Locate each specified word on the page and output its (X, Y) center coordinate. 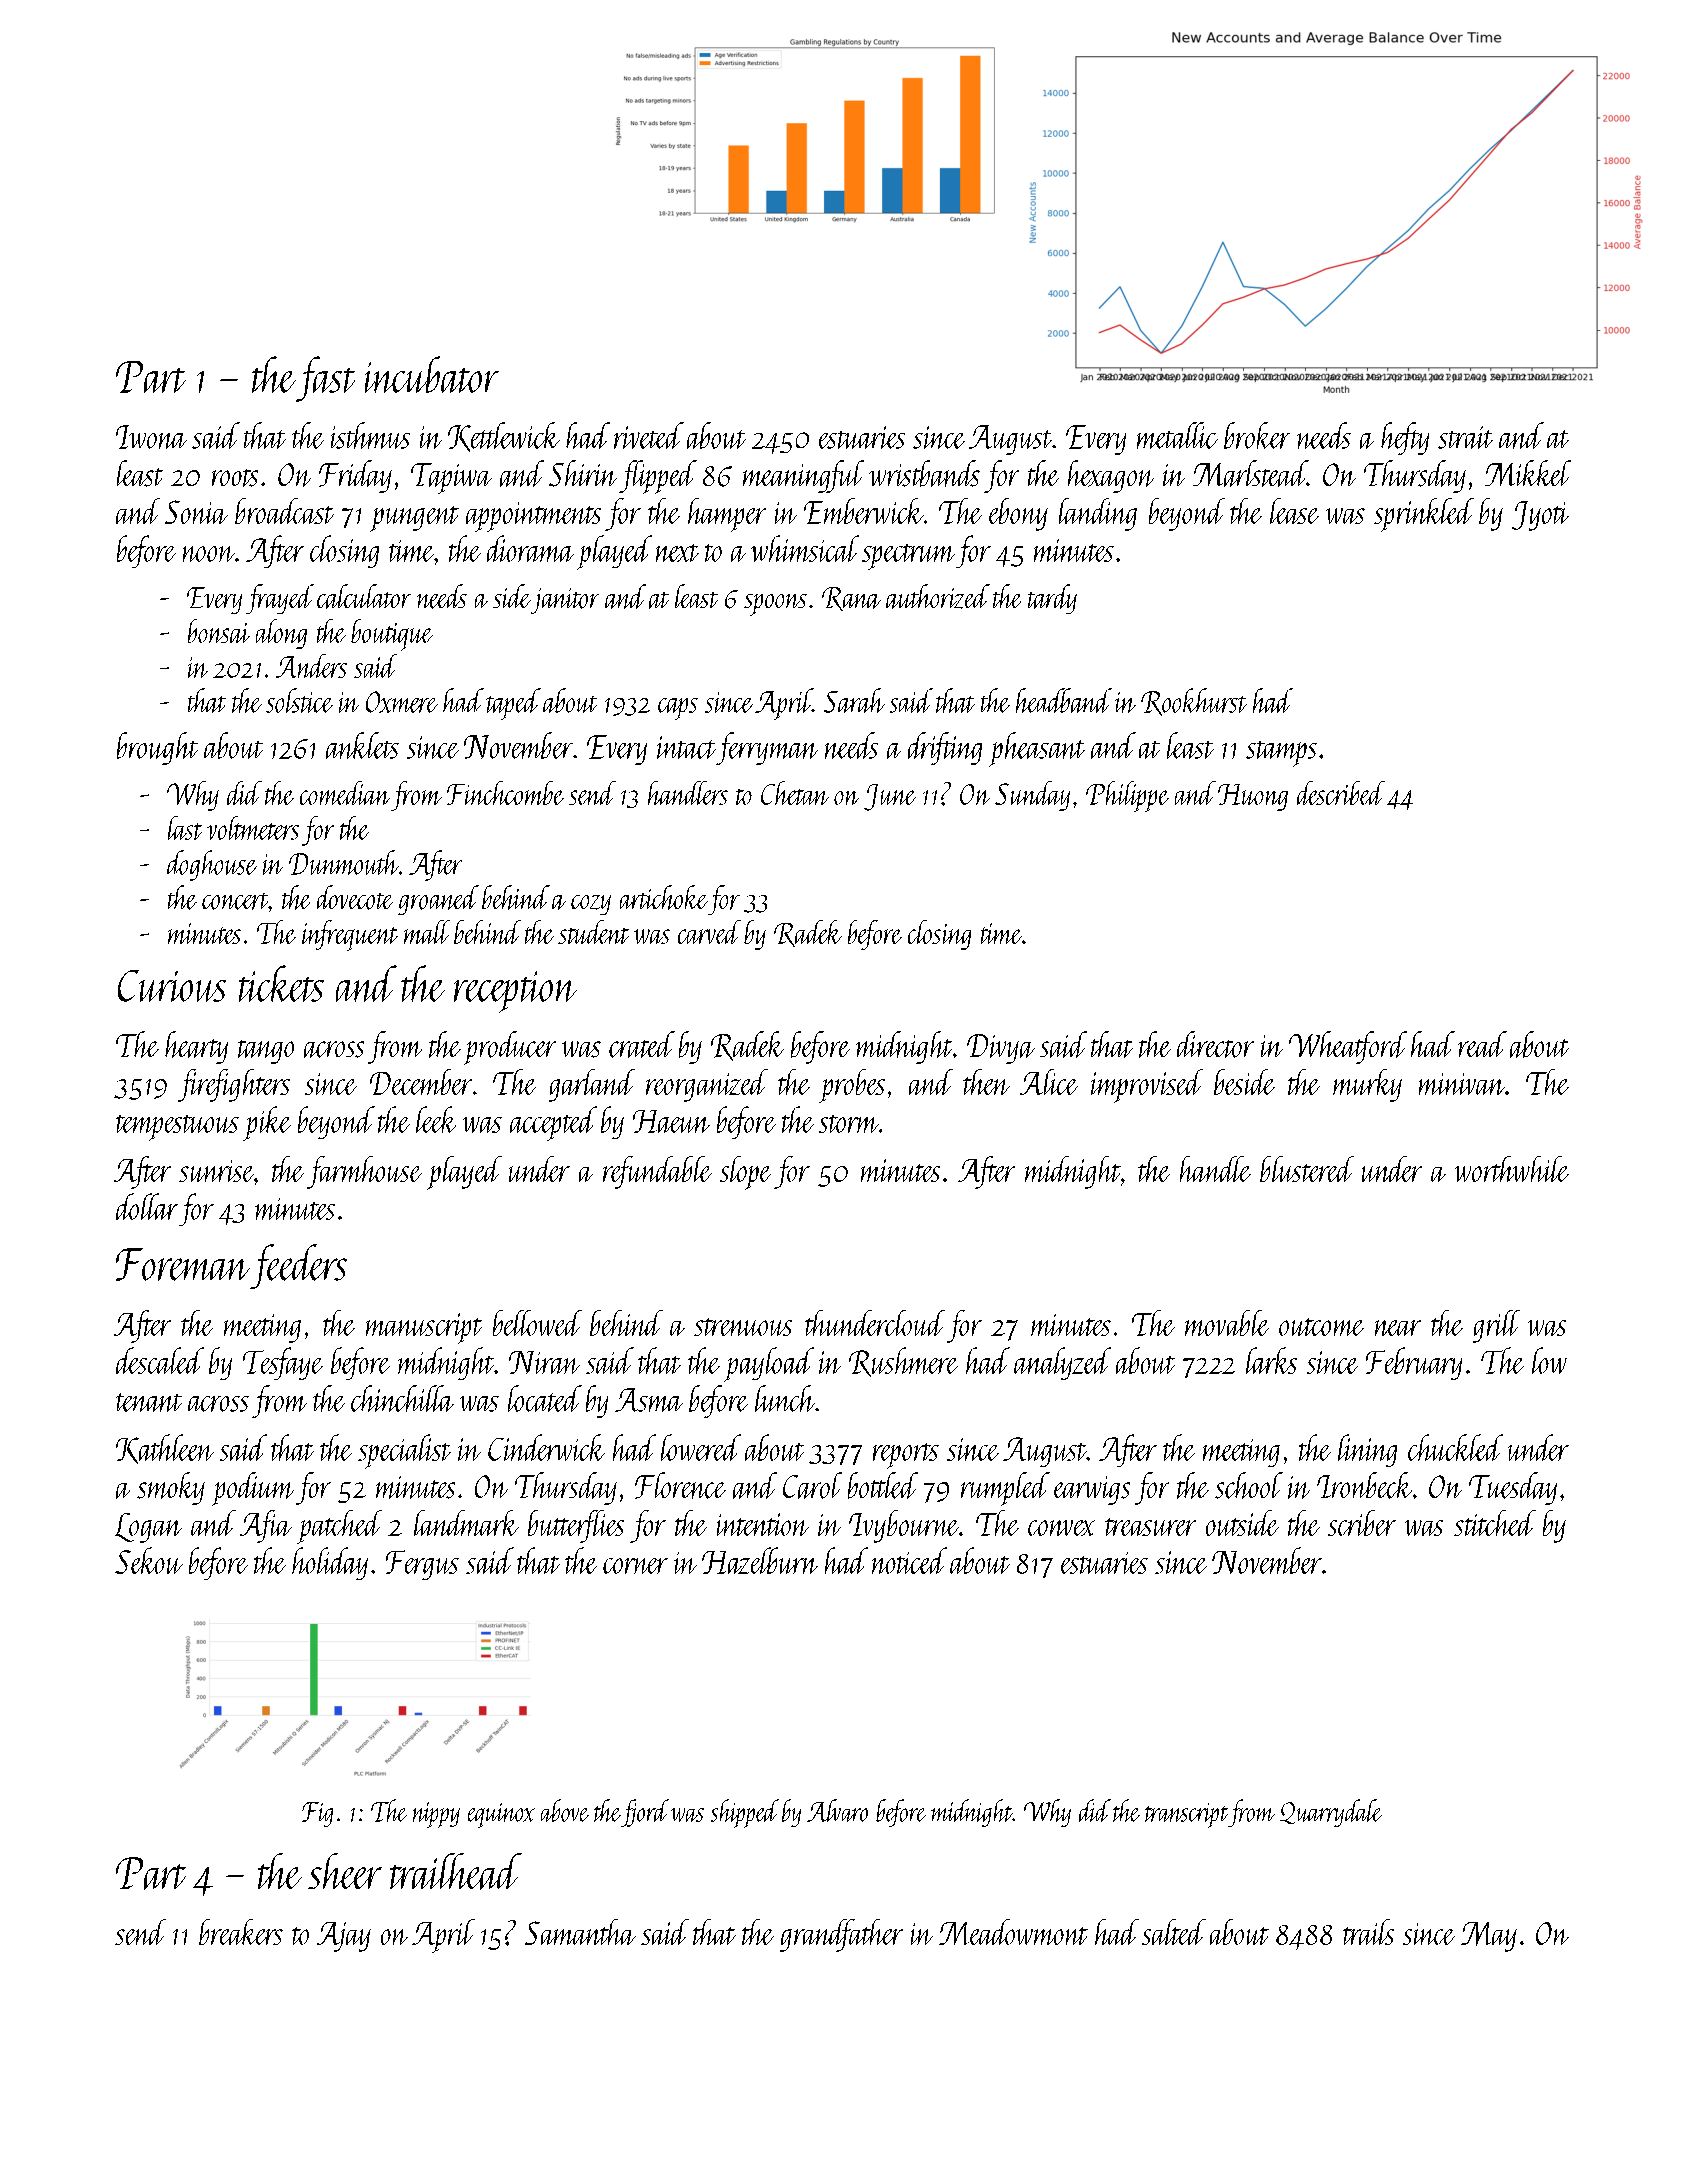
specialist (404, 1451)
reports (906, 1456)
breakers (241, 1932)
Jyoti (1540, 516)
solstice (299, 700)
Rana (851, 599)
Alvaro (837, 1810)
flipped (658, 477)
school (1249, 1485)
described (1341, 793)
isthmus (370, 435)
